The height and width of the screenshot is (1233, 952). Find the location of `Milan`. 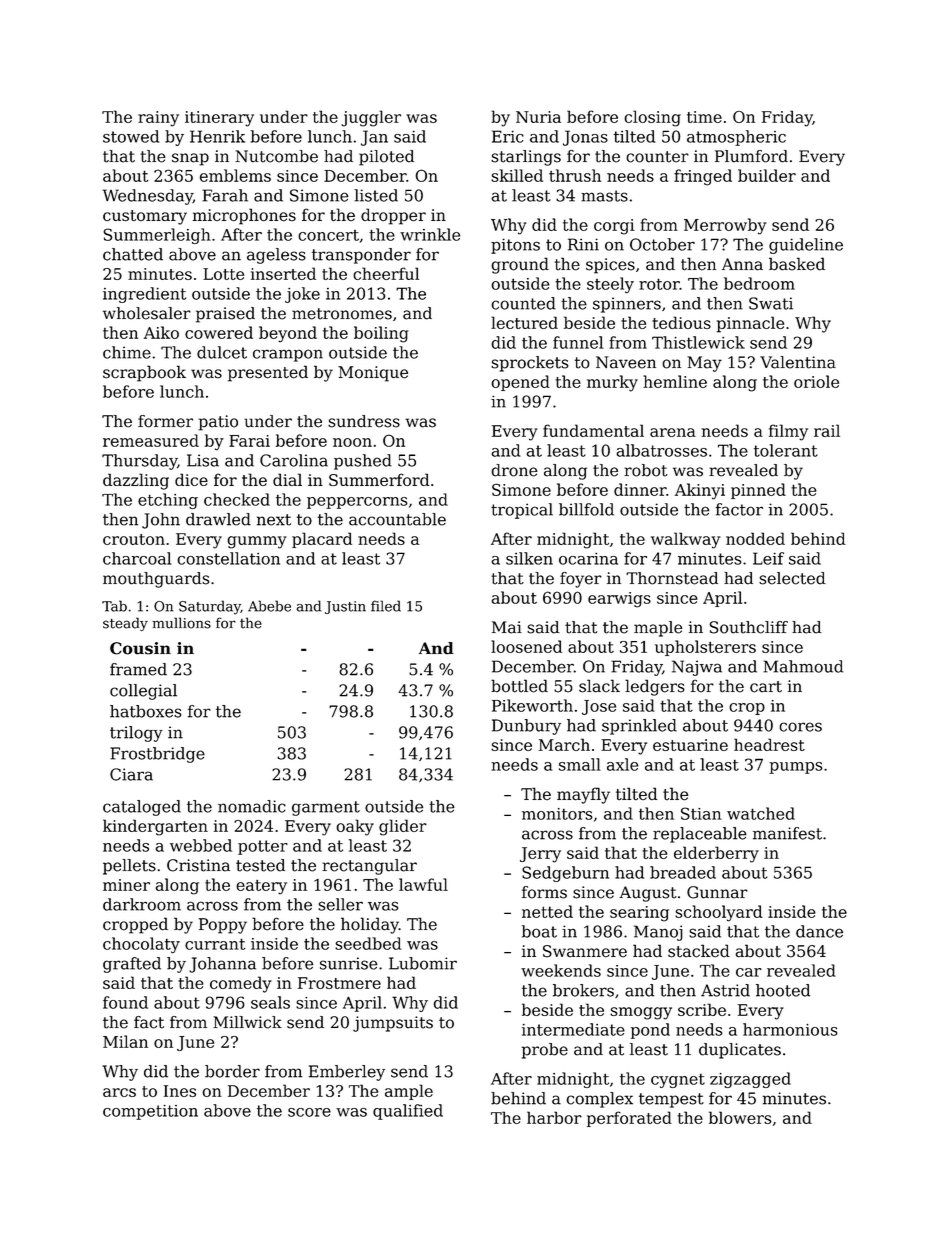

Milan is located at coordinates (125, 1041).
